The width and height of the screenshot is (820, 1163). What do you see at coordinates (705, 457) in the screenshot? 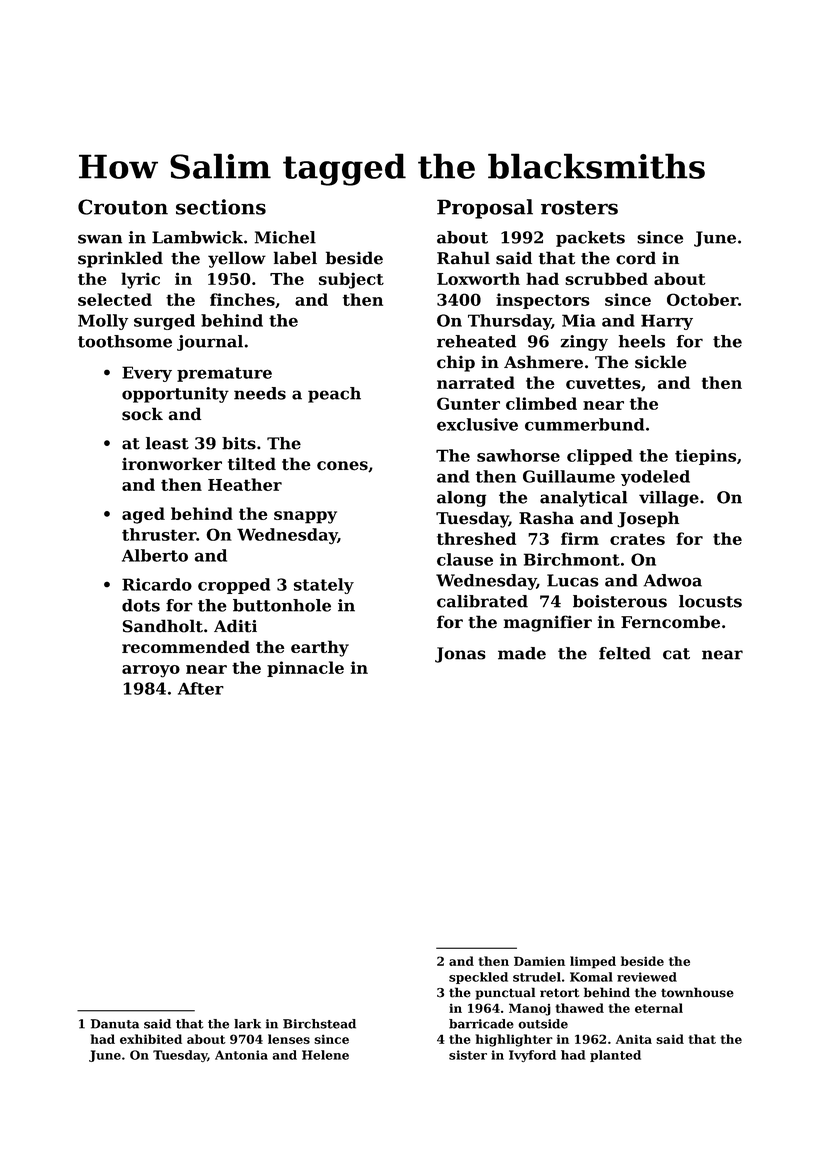
I see `tiepins` at bounding box center [705, 457].
